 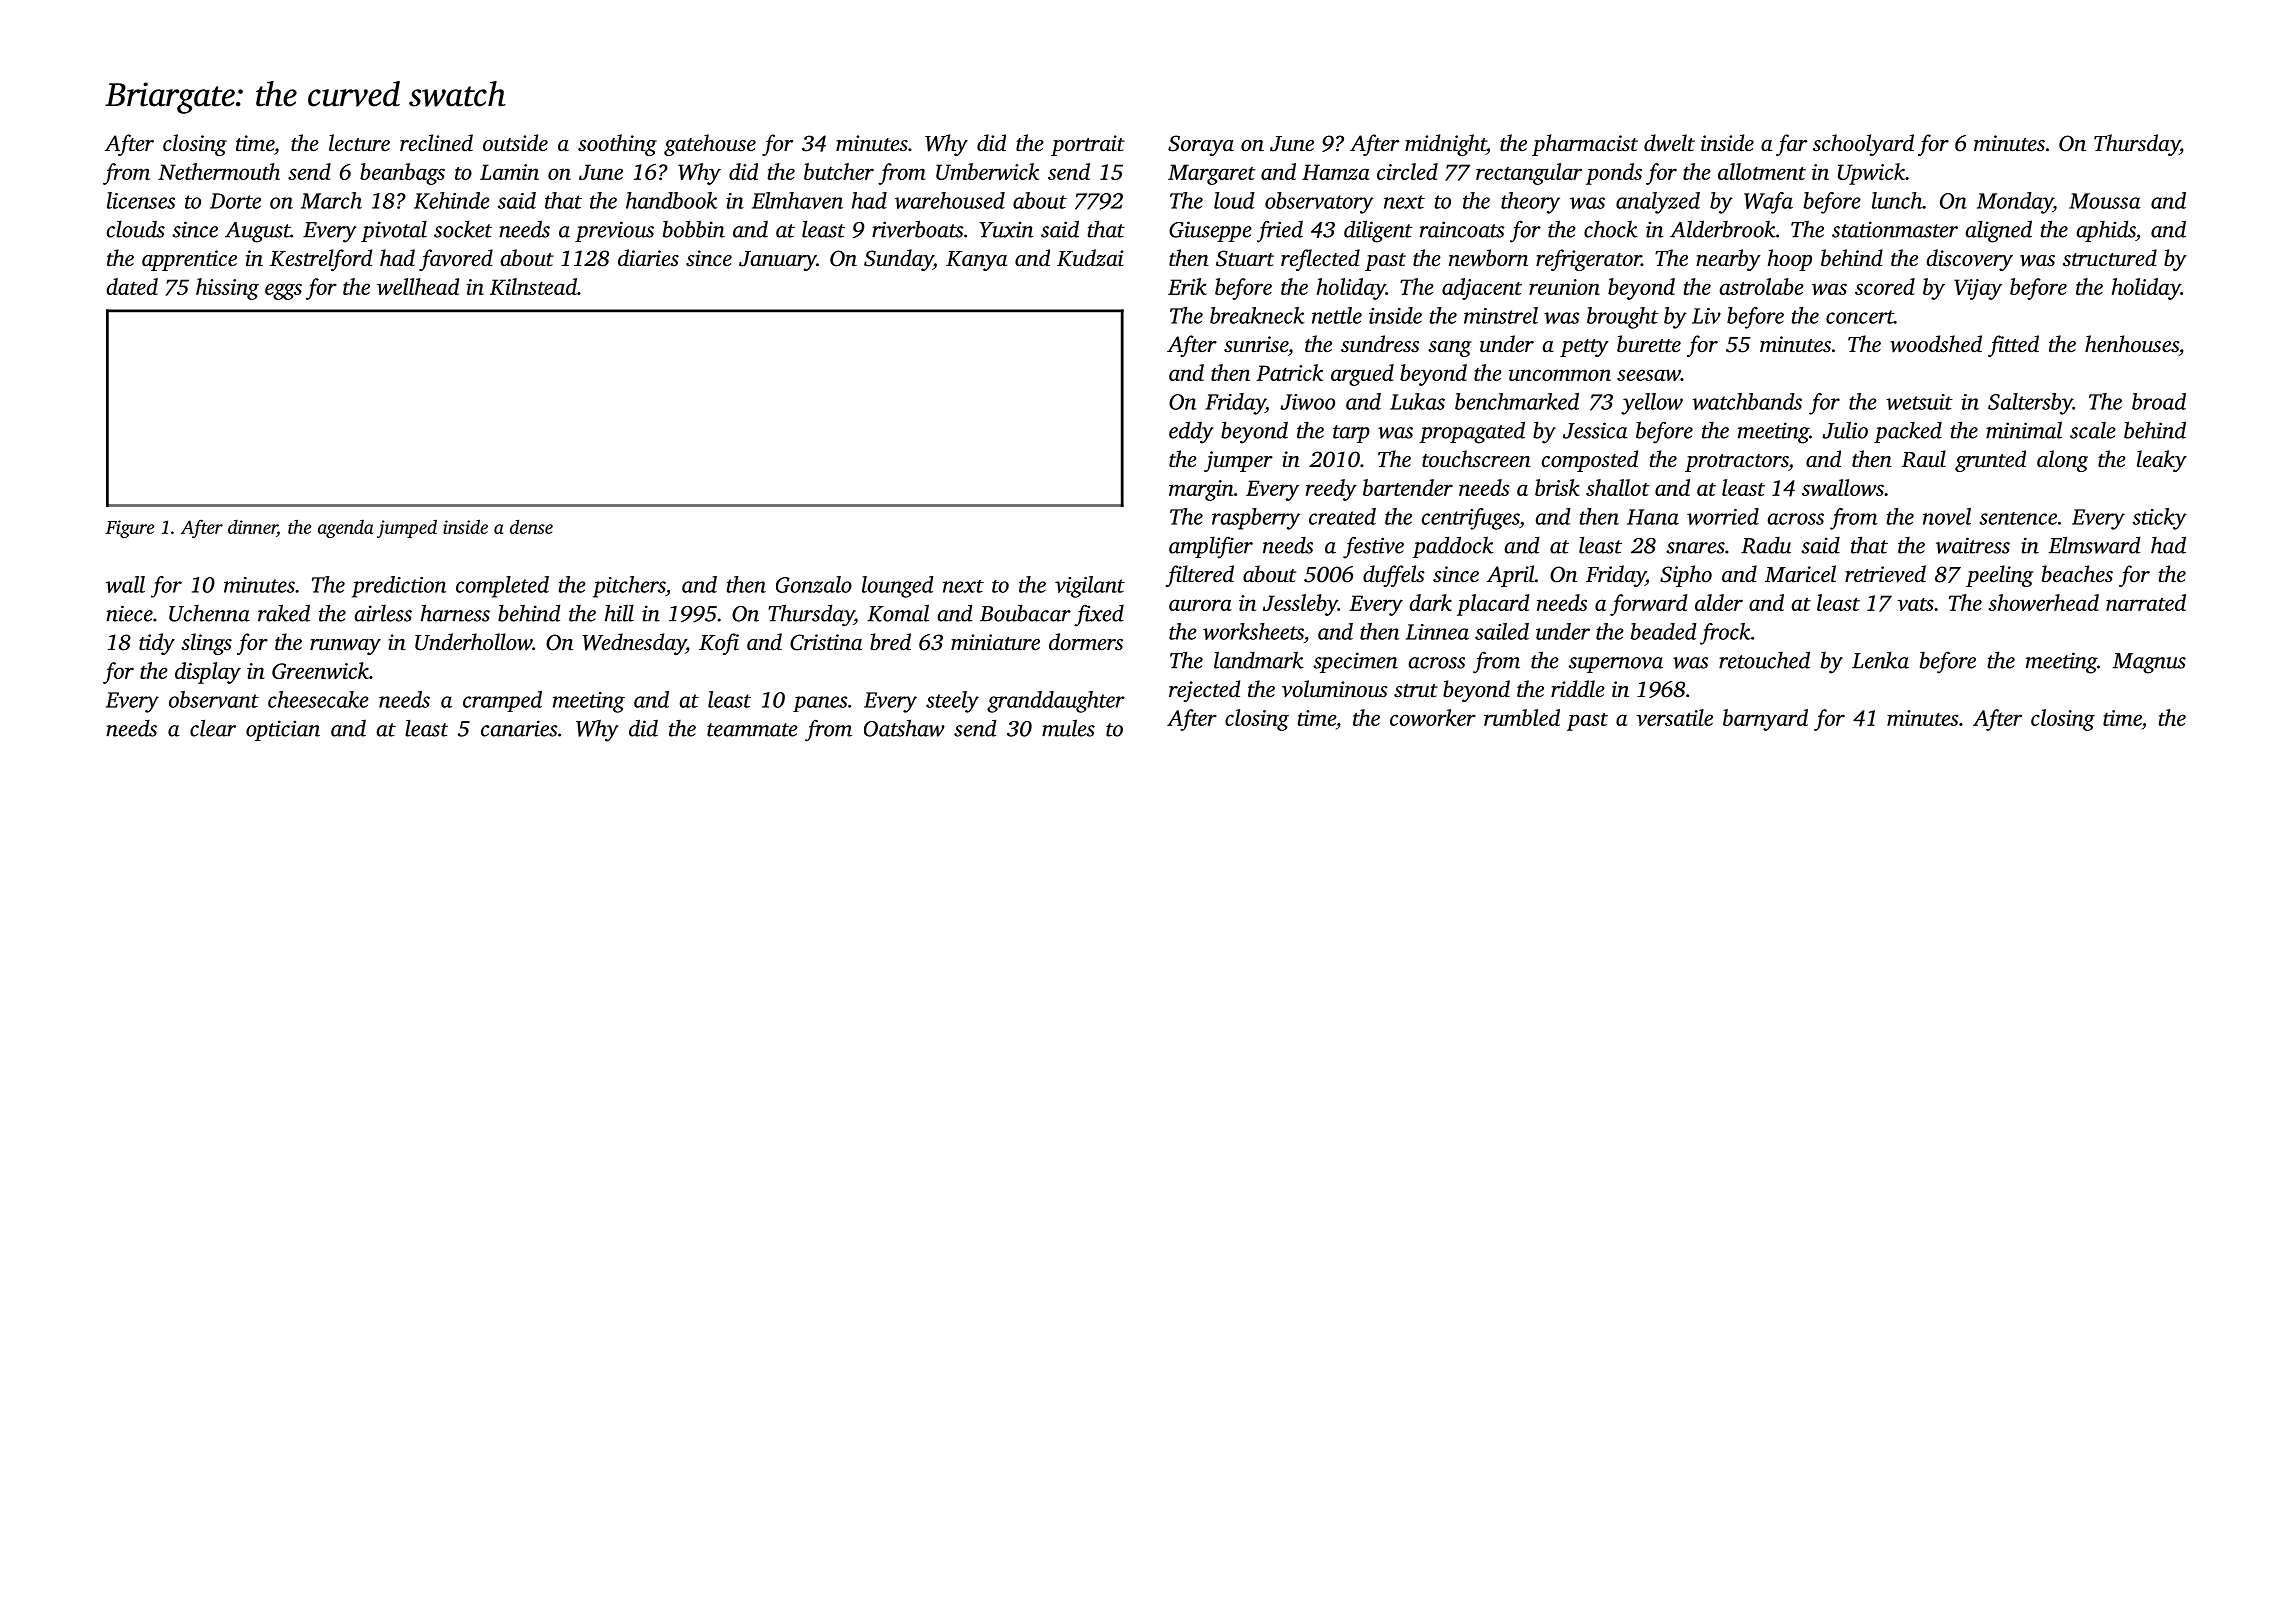 What do you see at coordinates (1201, 490) in the page?
I see `margin` at bounding box center [1201, 490].
